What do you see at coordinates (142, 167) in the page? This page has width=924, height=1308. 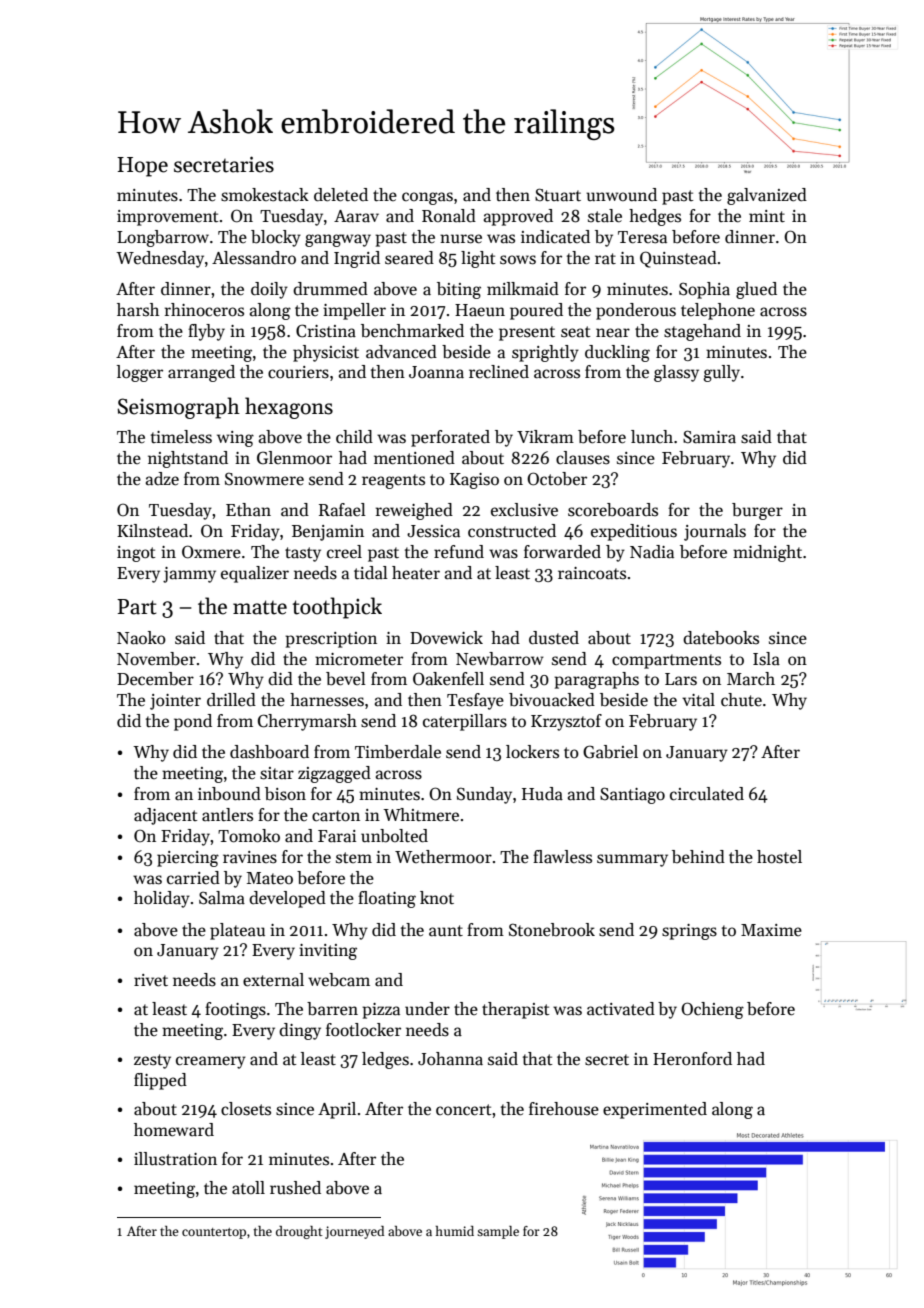 I see `Hope` at bounding box center [142, 167].
